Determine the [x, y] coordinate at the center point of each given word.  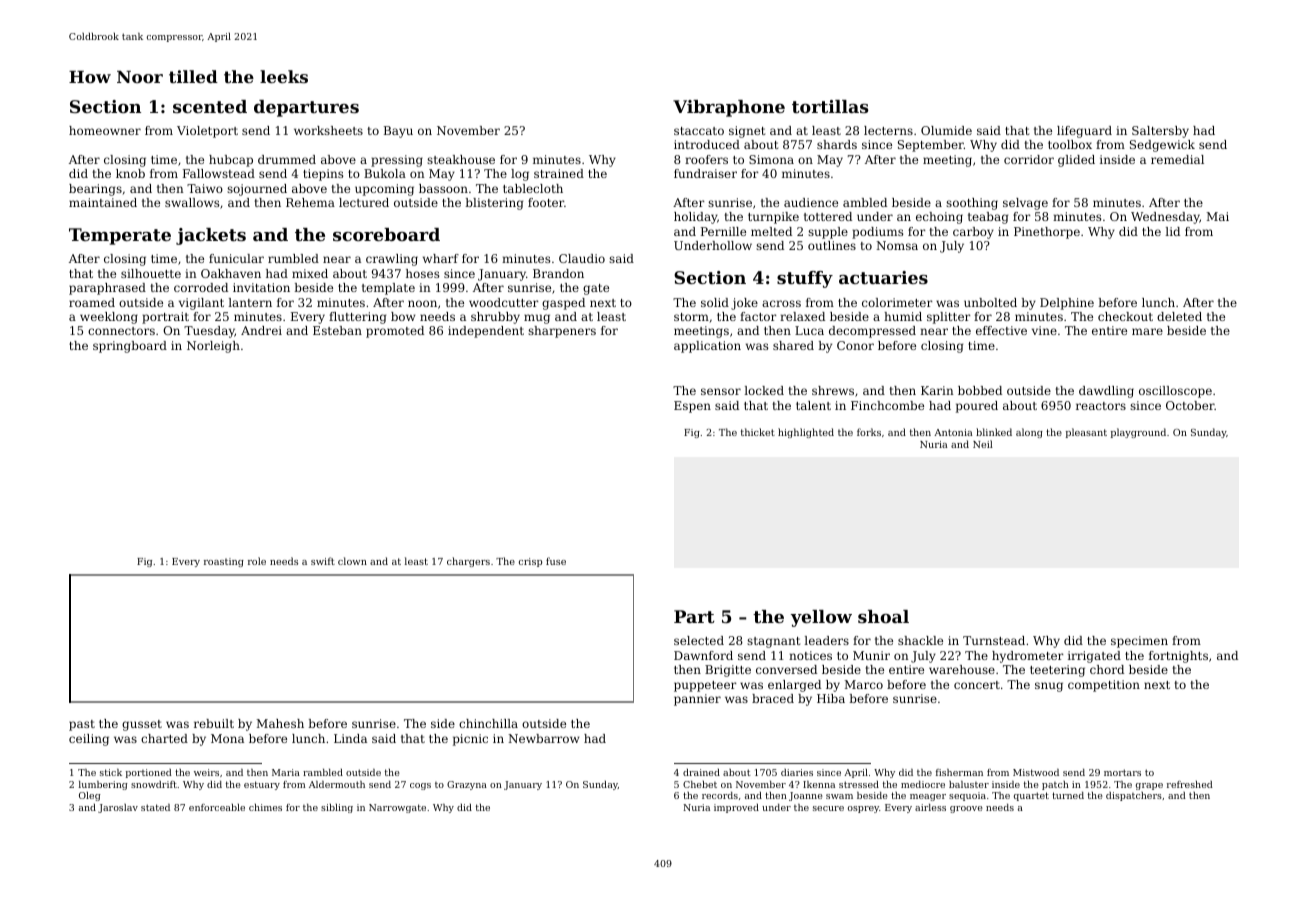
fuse [556, 561]
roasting [224, 562]
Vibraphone [729, 108]
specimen [1139, 642]
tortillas [830, 106]
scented [210, 106]
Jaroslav [118, 808]
